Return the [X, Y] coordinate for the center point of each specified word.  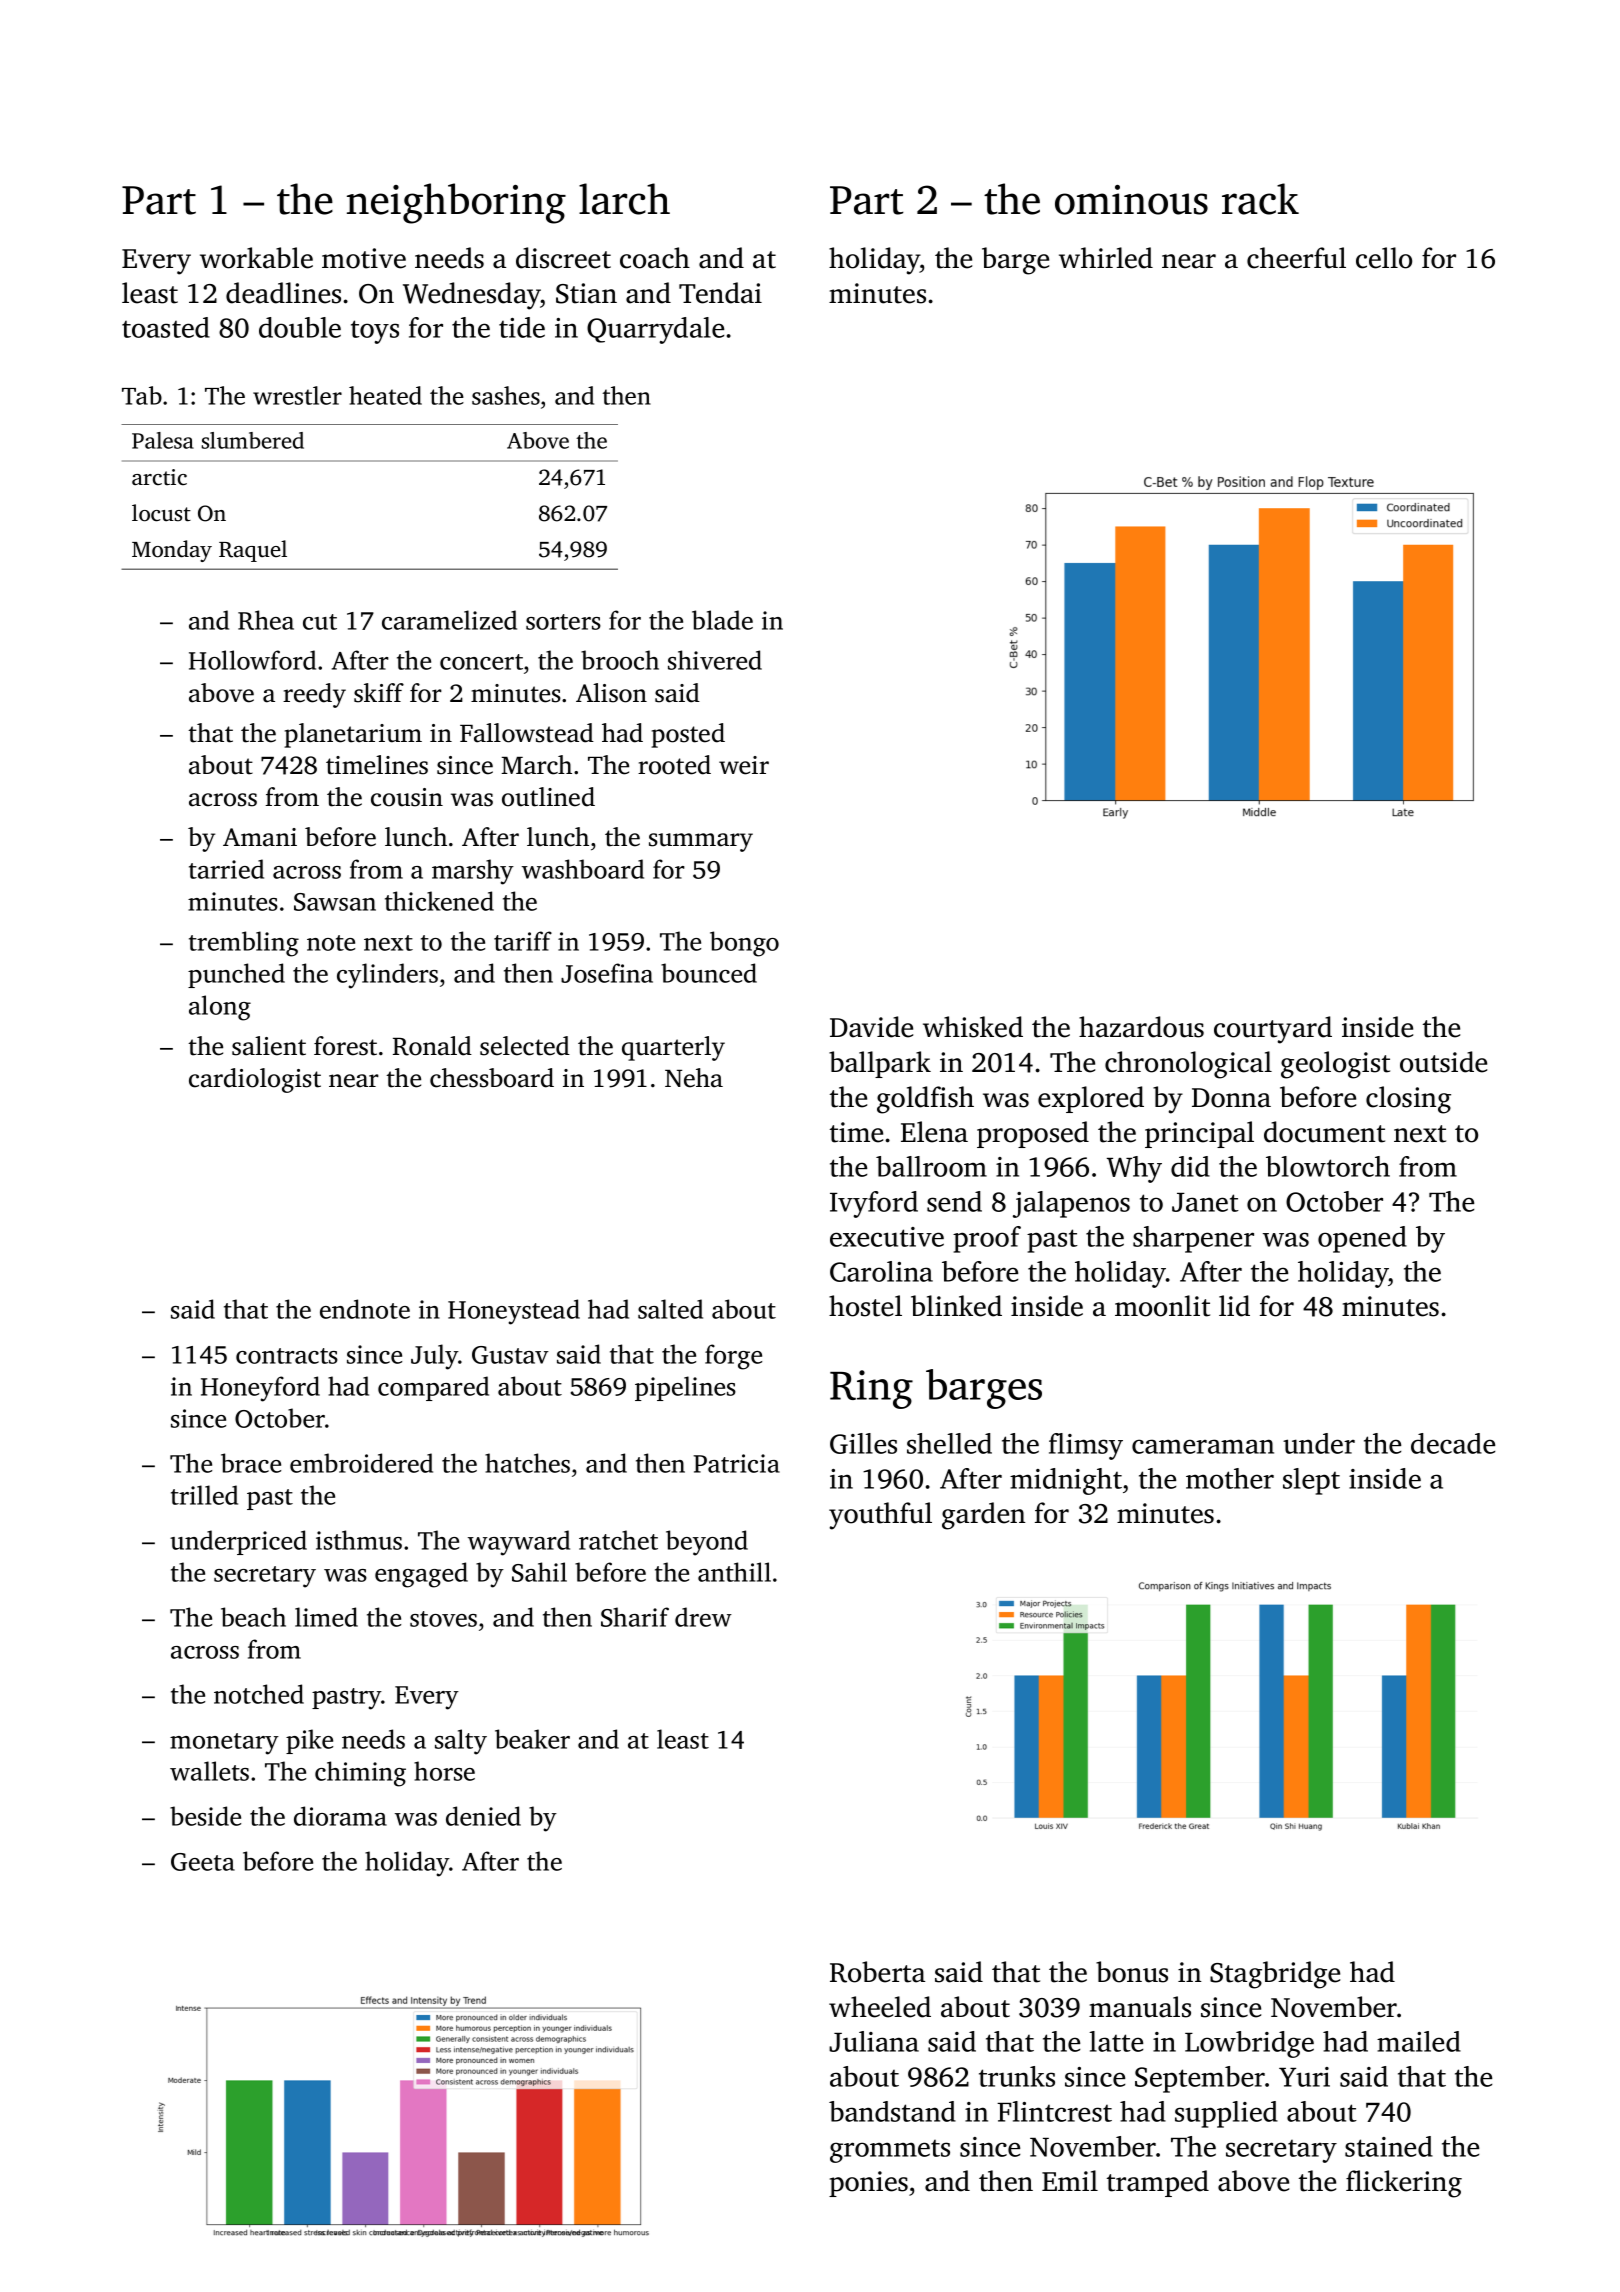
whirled [1106, 258]
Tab [142, 395]
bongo [744, 944]
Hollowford [252, 660]
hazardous [1141, 1027]
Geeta [203, 1862]
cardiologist [255, 1080]
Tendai [720, 293]
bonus [1132, 1972]
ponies [868, 2184]
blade [722, 620]
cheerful [1296, 258]
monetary [224, 1744]
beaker [532, 1739]
